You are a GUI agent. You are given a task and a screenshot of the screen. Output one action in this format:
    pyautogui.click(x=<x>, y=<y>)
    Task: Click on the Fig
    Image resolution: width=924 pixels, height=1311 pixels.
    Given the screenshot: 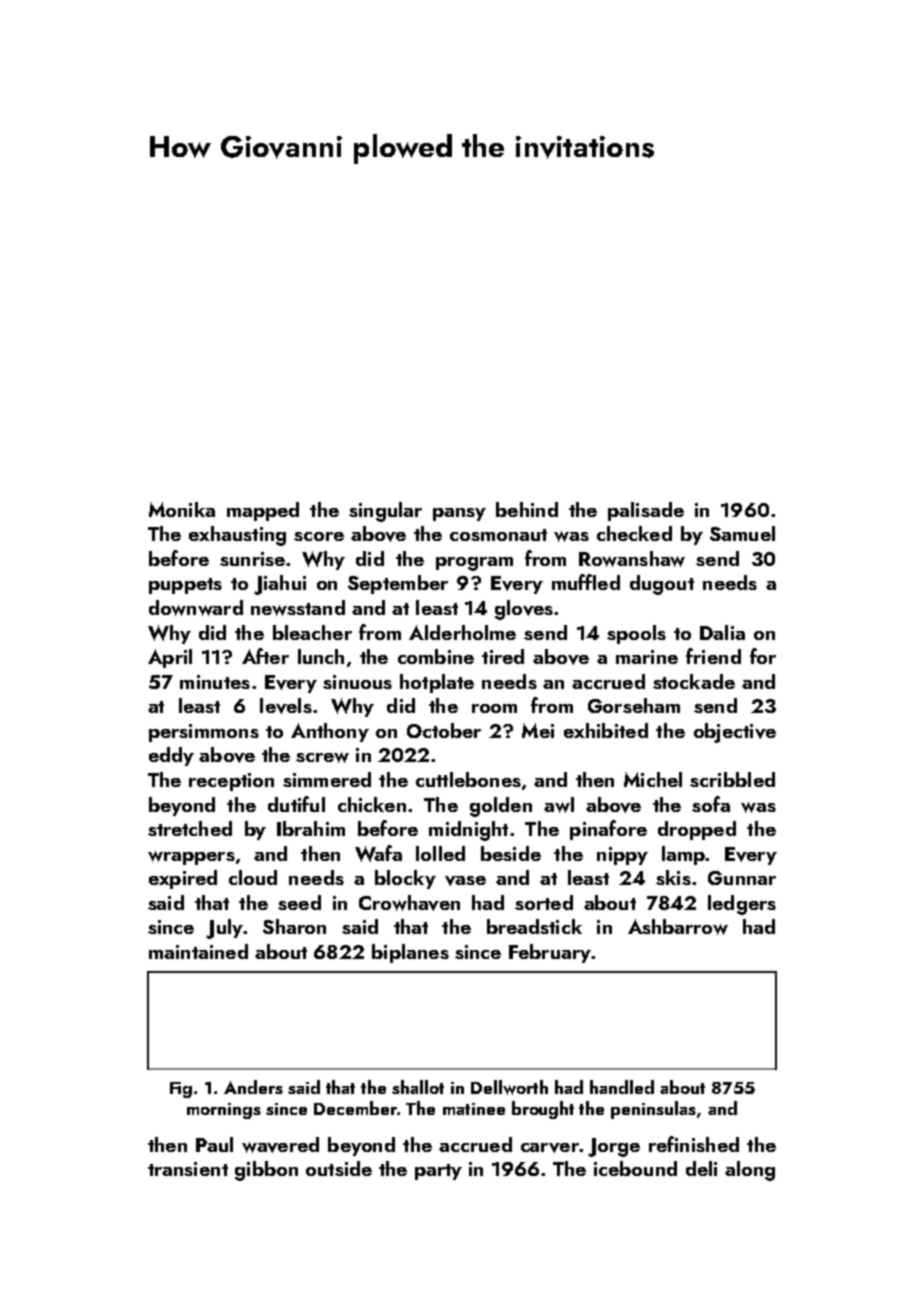 What is the action you would take?
    pyautogui.click(x=181, y=1090)
